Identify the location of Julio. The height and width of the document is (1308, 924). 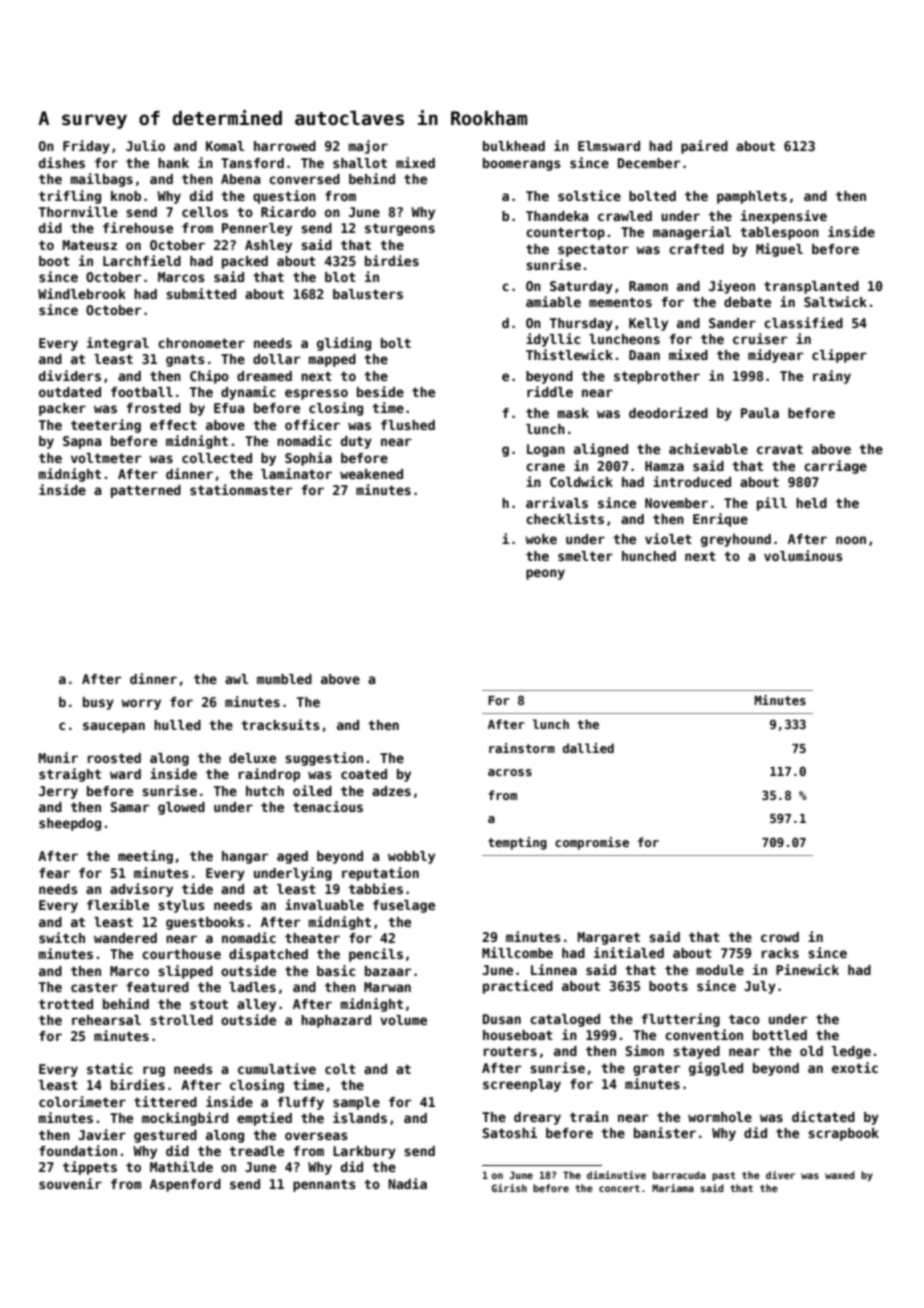
(145, 145).
